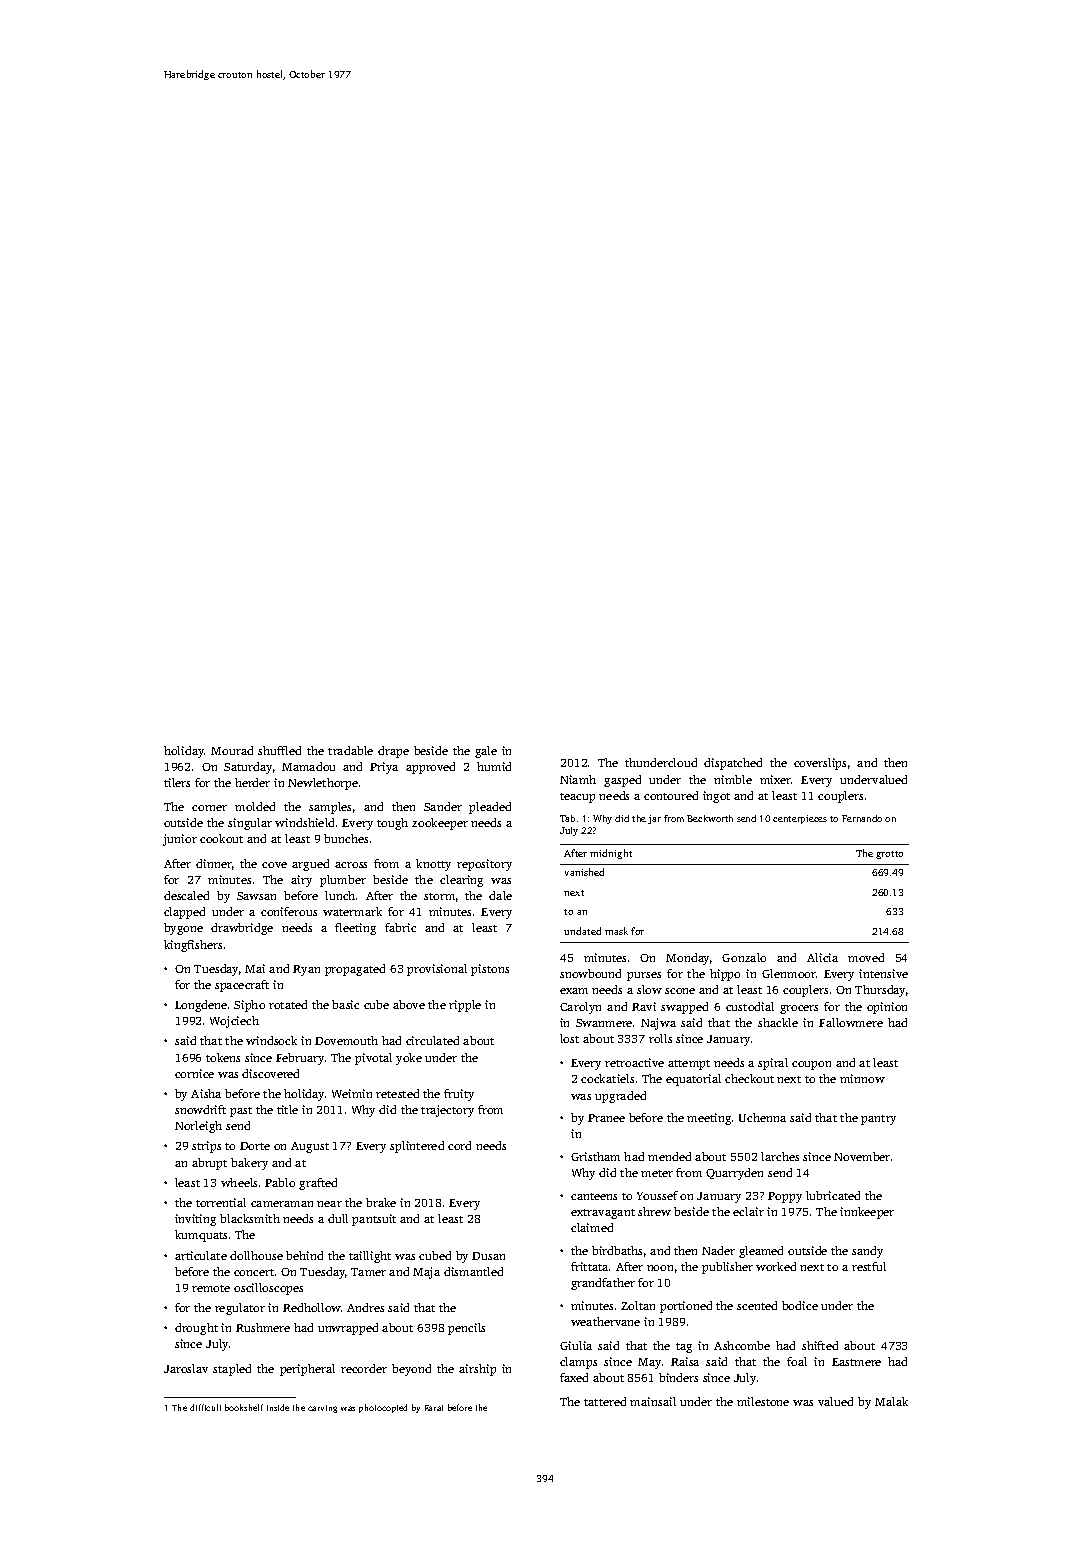 The width and height of the page is (1073, 1554). Describe the element at coordinates (196, 1329) in the page. I see `drought` at that location.
